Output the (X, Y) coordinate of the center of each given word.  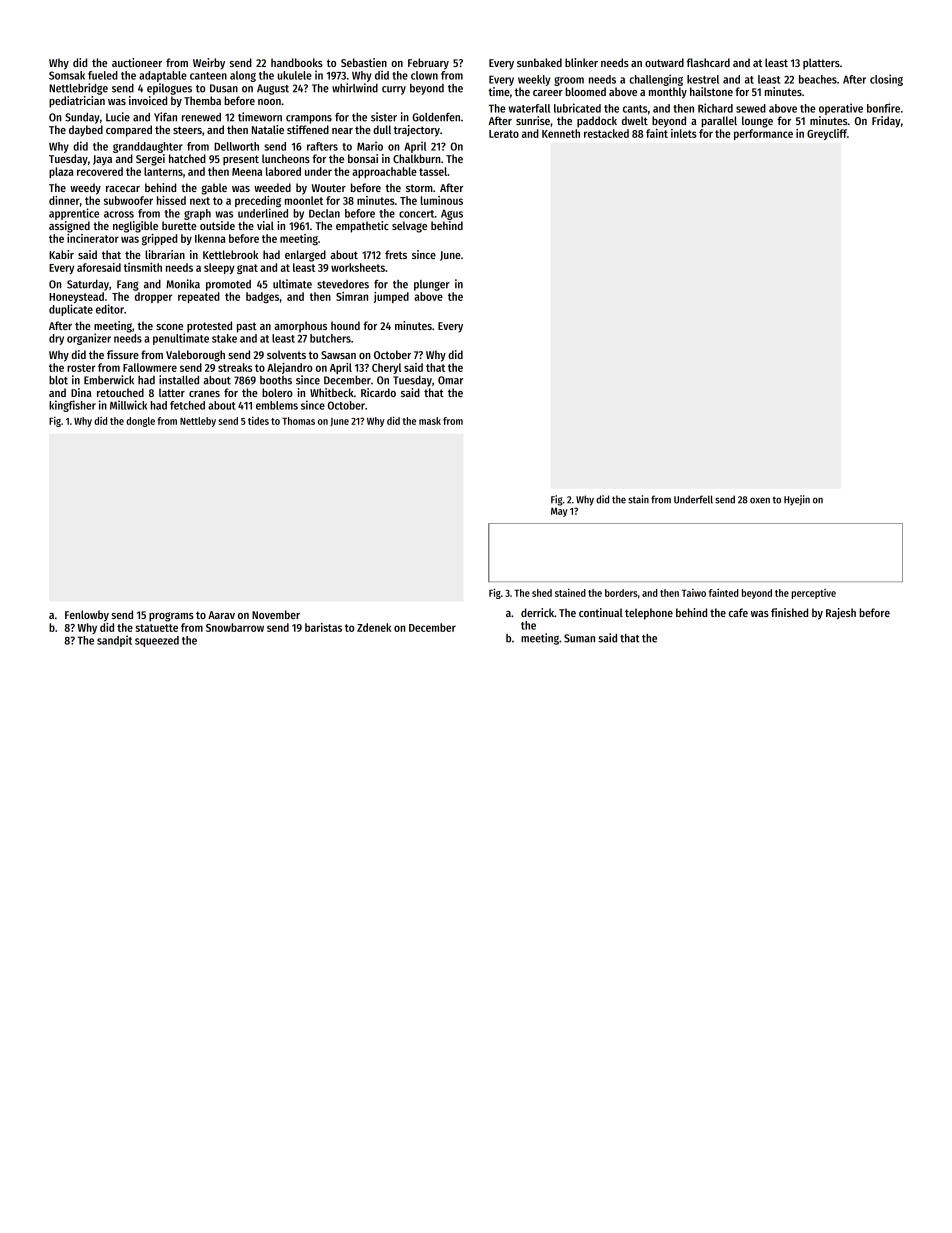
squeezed (157, 641)
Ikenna (210, 238)
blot (58, 380)
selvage (409, 227)
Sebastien (364, 62)
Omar (450, 380)
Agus (452, 215)
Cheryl (386, 368)
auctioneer (137, 62)
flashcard (708, 62)
